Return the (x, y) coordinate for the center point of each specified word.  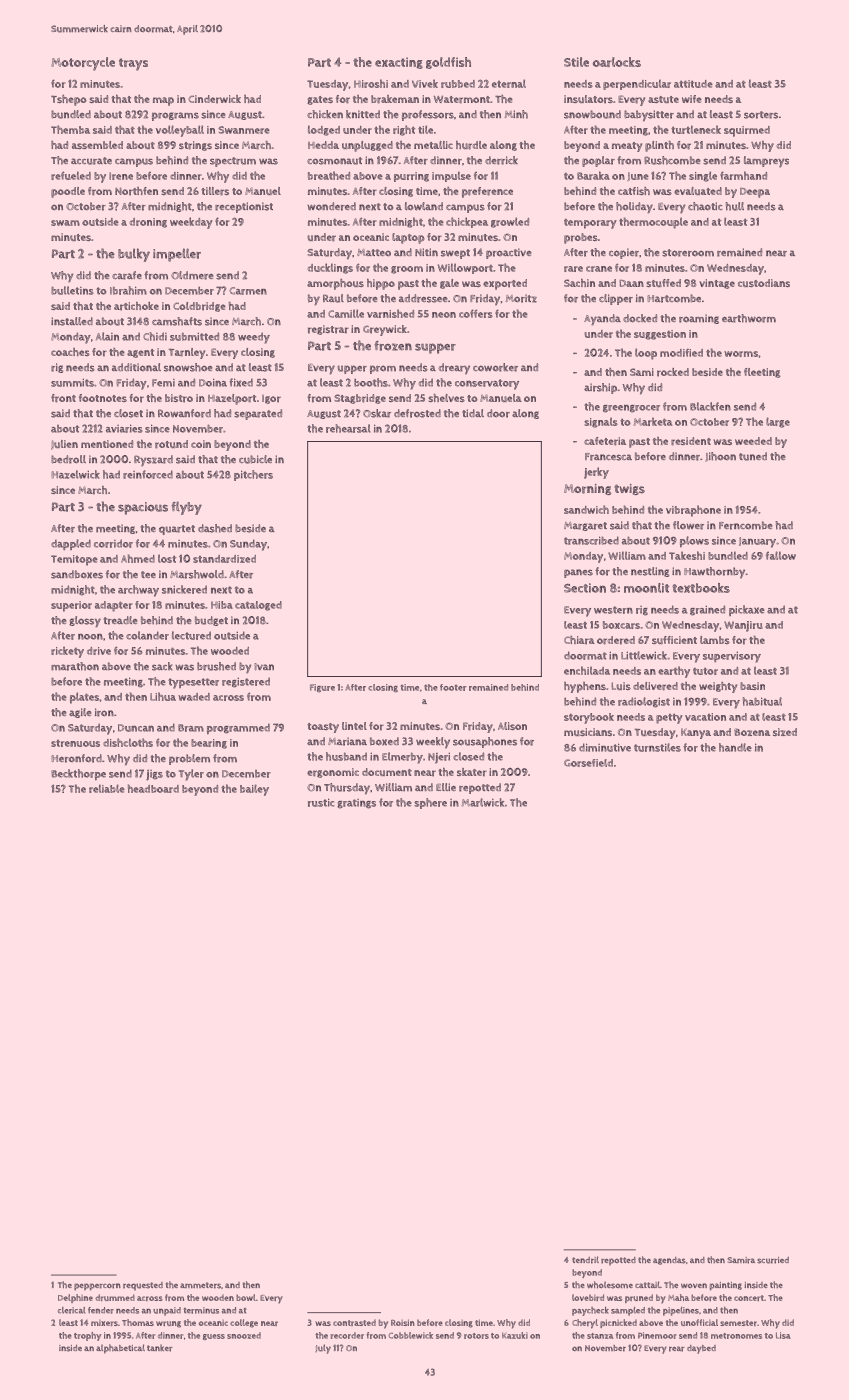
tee (148, 574)
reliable (107, 788)
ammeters (200, 1285)
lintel (354, 726)
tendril (585, 1260)
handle (735, 747)
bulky (134, 255)
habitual (762, 701)
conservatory (487, 384)
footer (453, 687)
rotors (476, 1336)
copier (624, 253)
